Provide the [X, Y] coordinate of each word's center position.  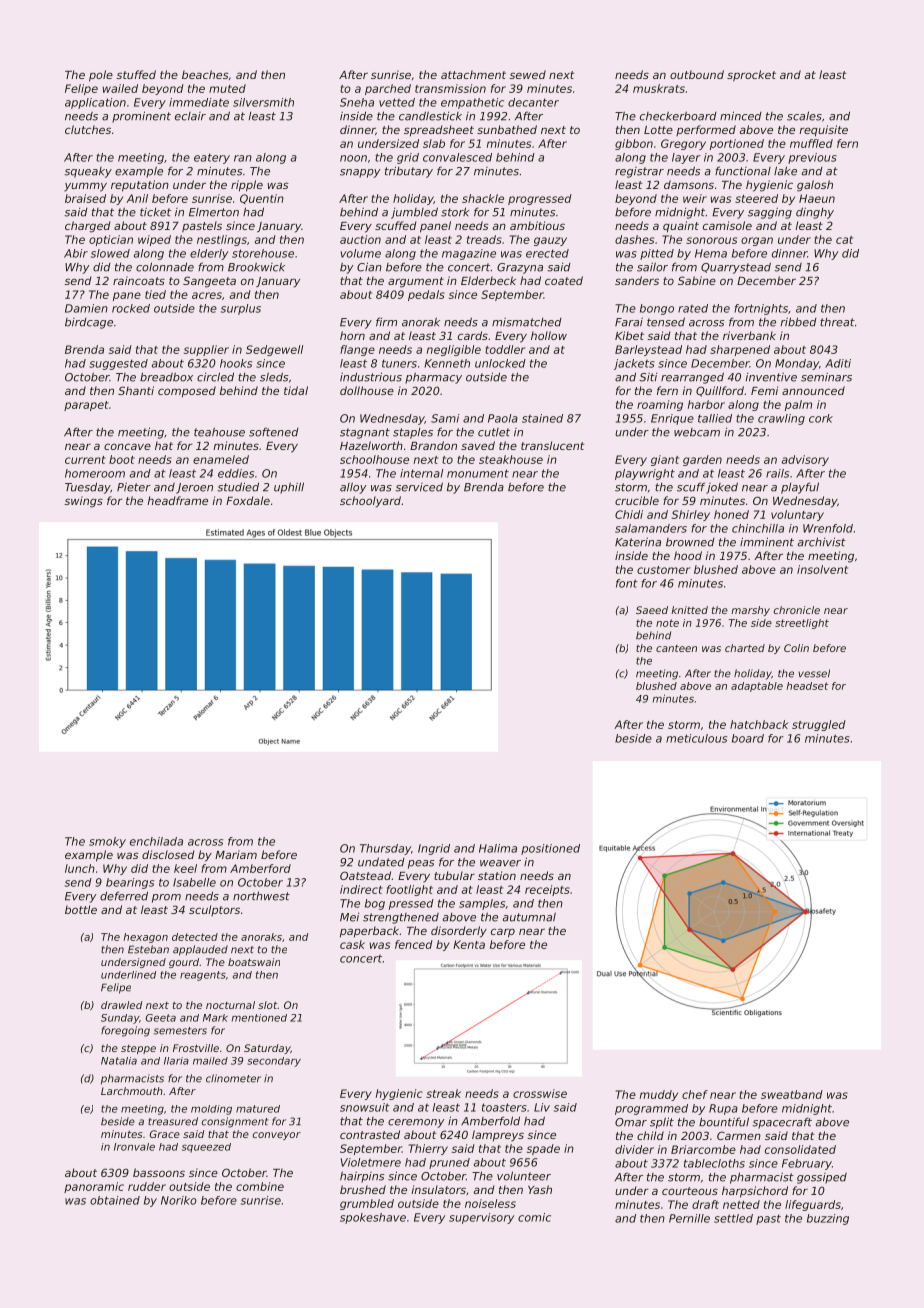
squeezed [206, 1148]
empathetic [472, 103]
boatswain [254, 962]
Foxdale [248, 500]
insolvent [822, 569]
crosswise [540, 1093]
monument [478, 473]
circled [215, 377]
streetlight [802, 624]
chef [695, 1094]
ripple [247, 186]
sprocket [751, 76]
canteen [676, 648]
